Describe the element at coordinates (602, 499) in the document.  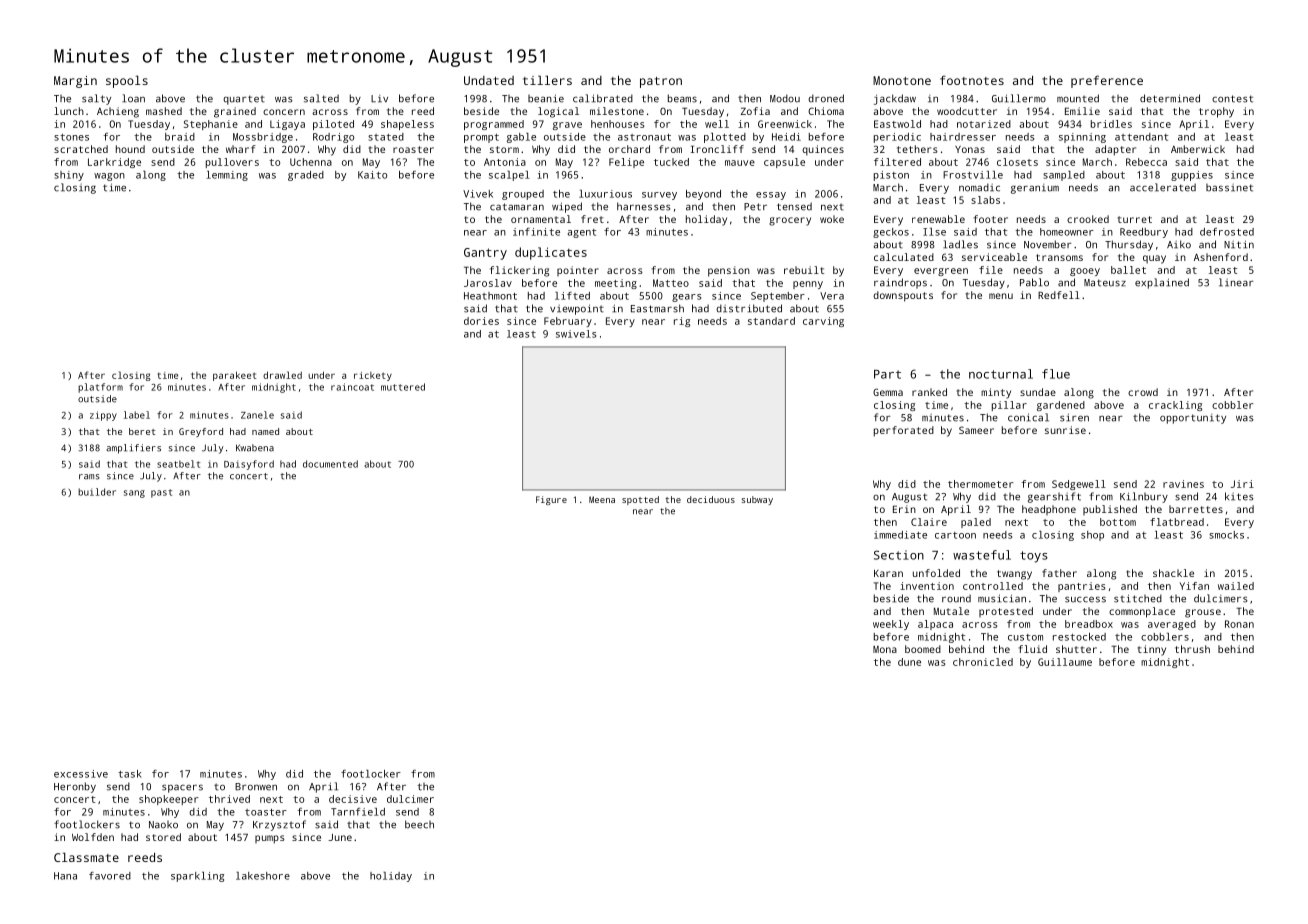
I see `Meena` at that location.
